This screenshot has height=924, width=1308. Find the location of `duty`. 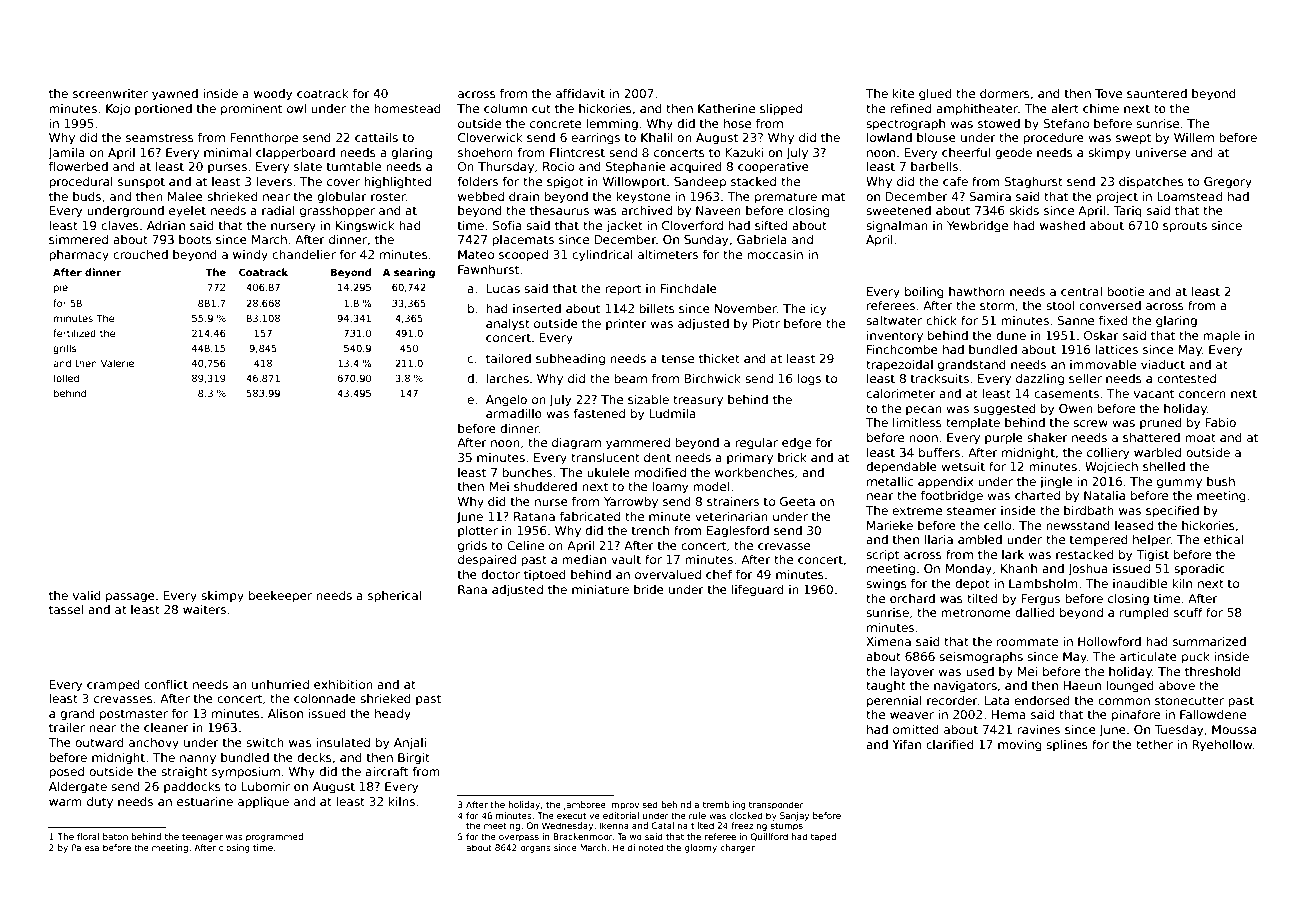

duty is located at coordinates (100, 803).
